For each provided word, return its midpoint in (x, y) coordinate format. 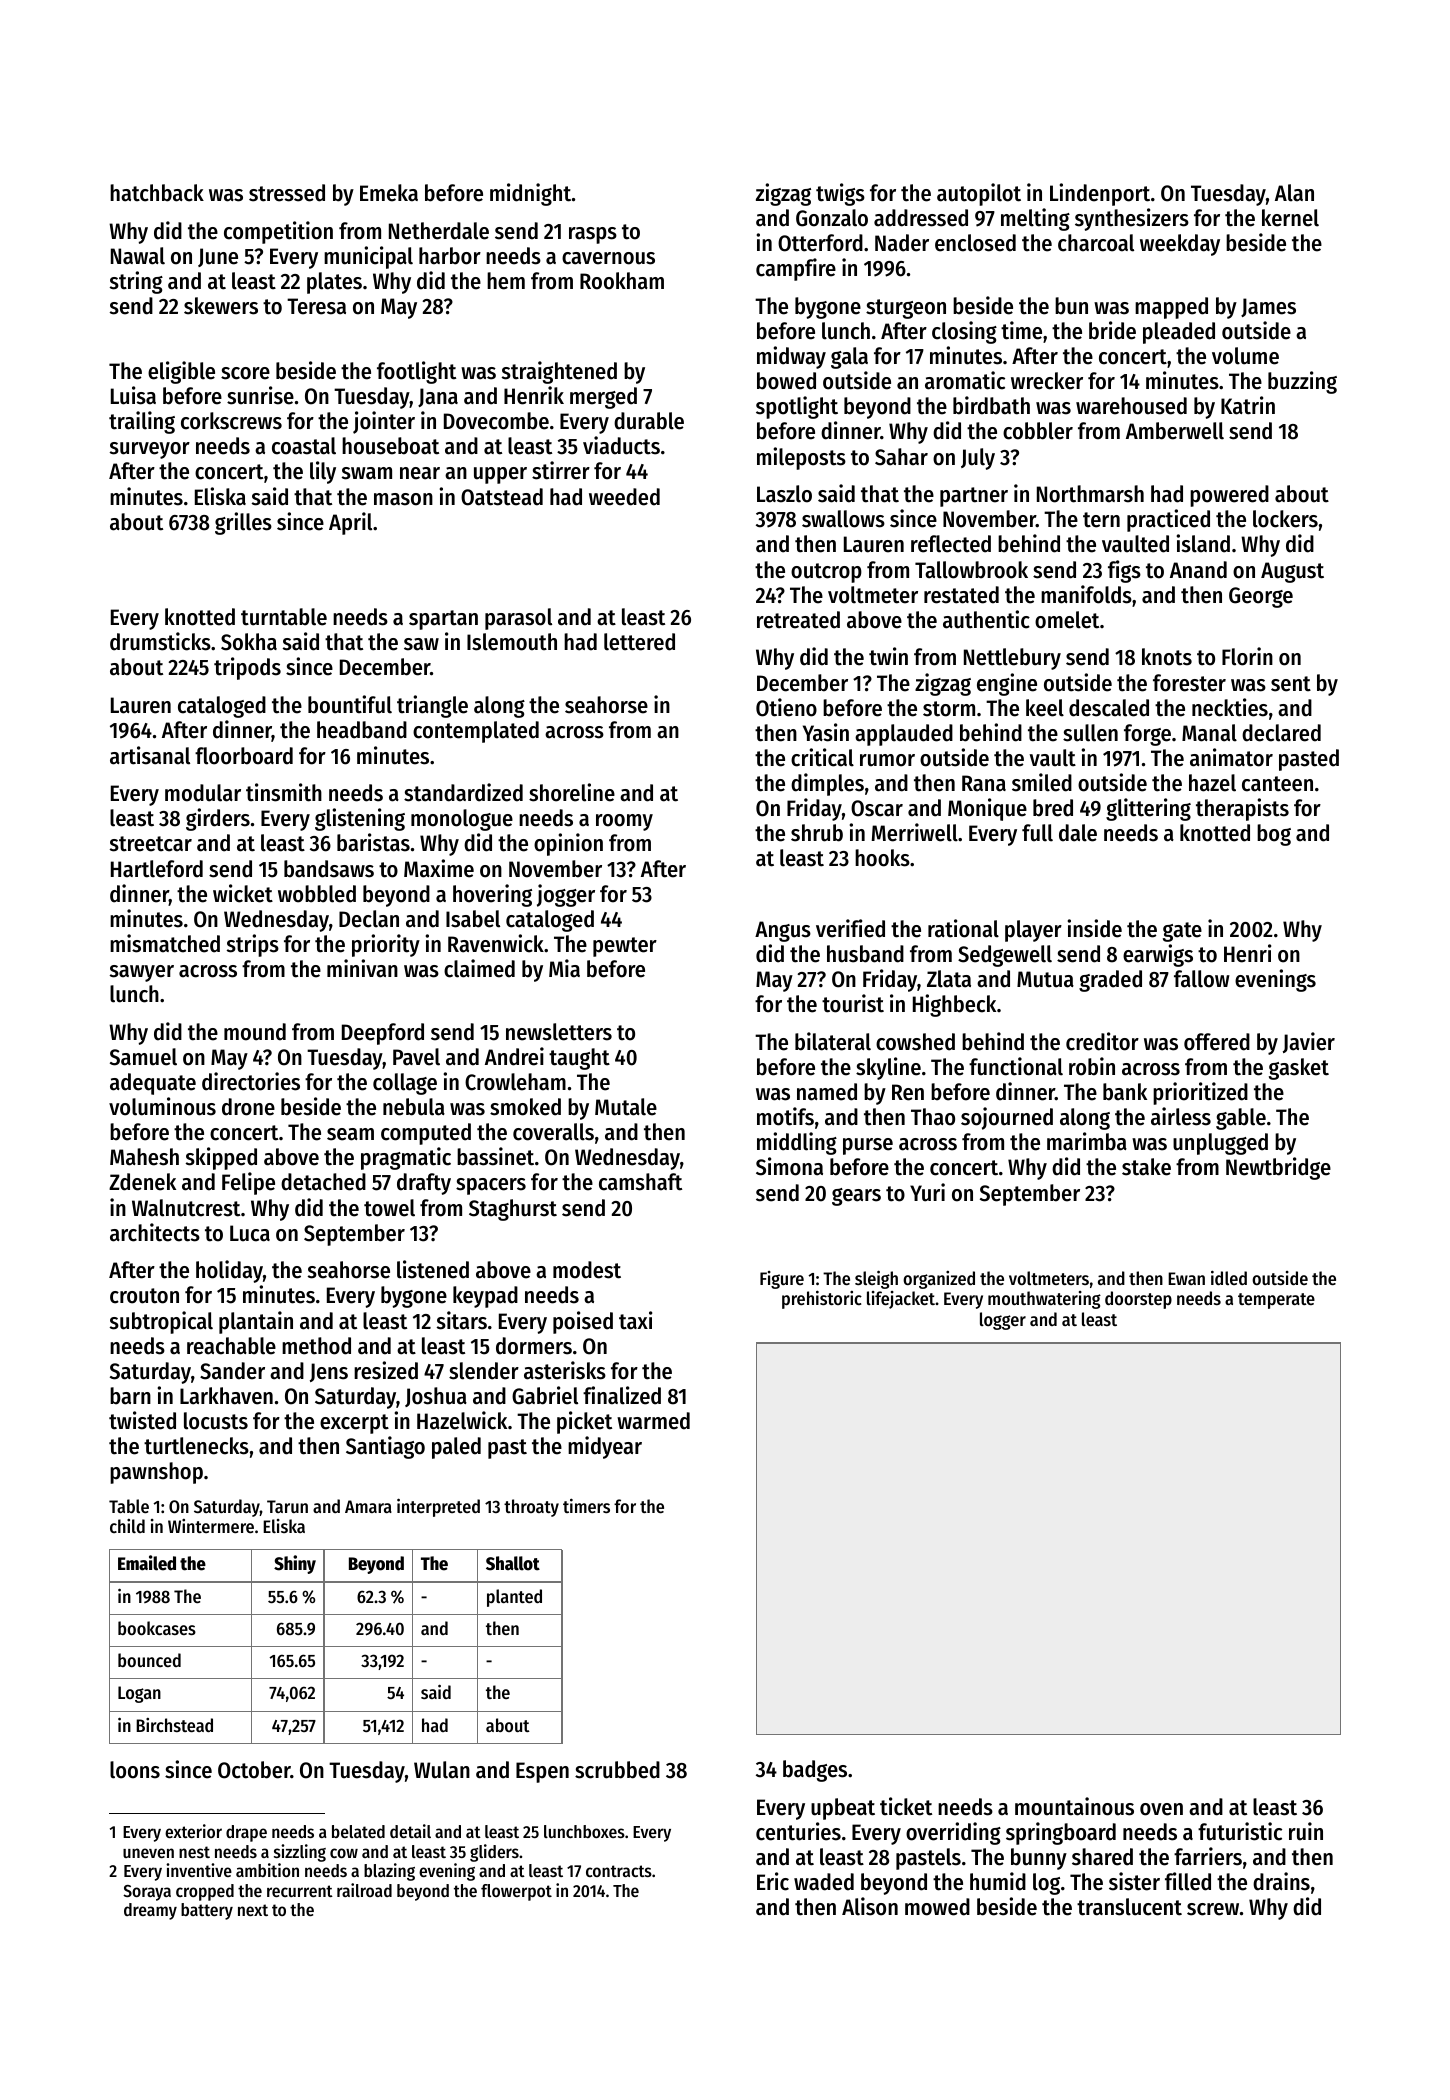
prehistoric (822, 1300)
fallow (1202, 979)
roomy (624, 822)
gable (1241, 1119)
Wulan (442, 1770)
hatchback (157, 193)
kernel (1290, 218)
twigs (840, 194)
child (127, 1526)
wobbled (317, 894)
